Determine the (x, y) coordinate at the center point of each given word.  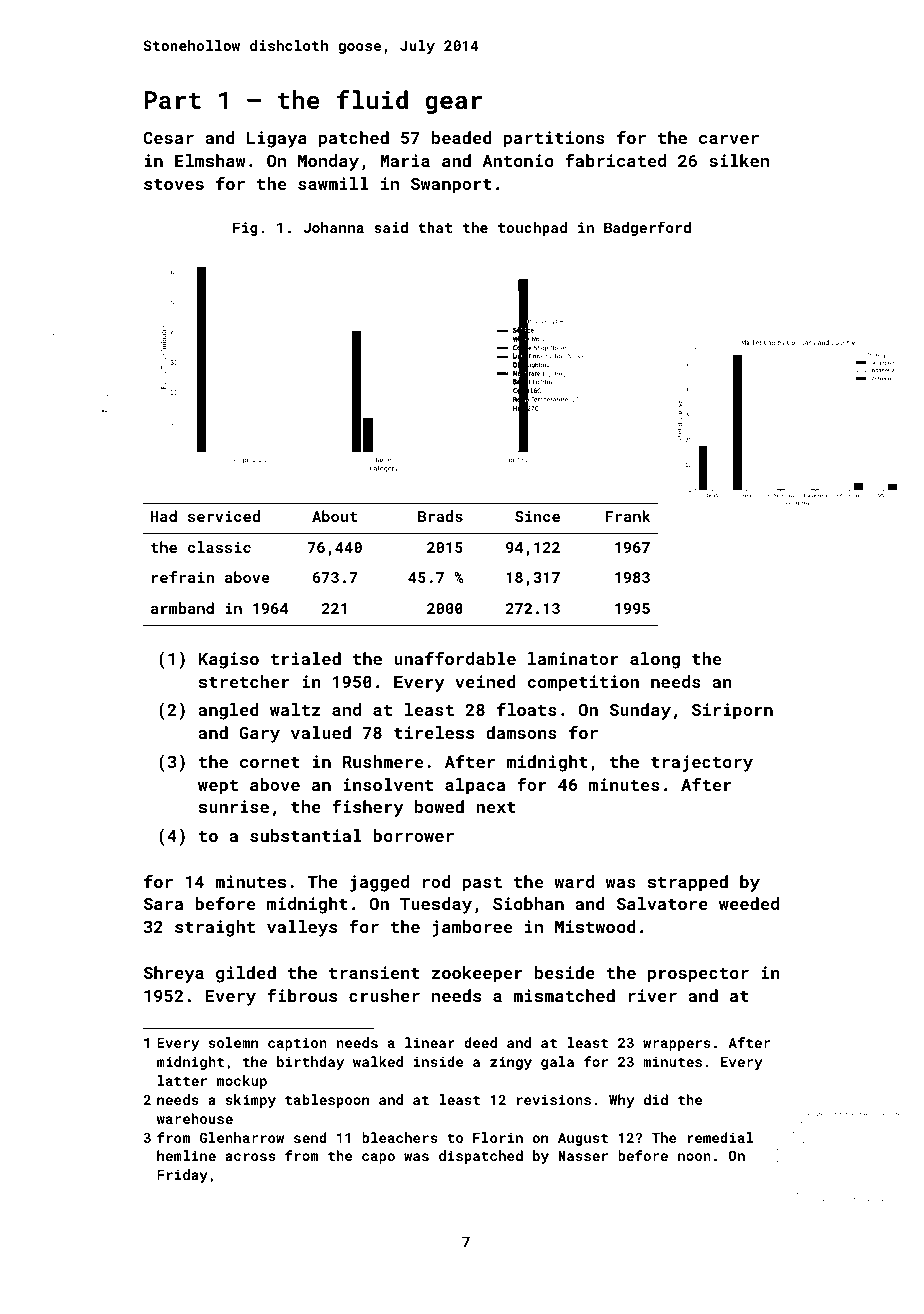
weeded (749, 903)
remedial (720, 1137)
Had (164, 516)
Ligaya (277, 139)
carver (729, 139)
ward (574, 881)
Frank (627, 516)
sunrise (234, 806)
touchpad (532, 229)
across (250, 1157)
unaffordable (455, 658)
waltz (295, 709)
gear (453, 104)
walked (378, 1061)
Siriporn (732, 711)
